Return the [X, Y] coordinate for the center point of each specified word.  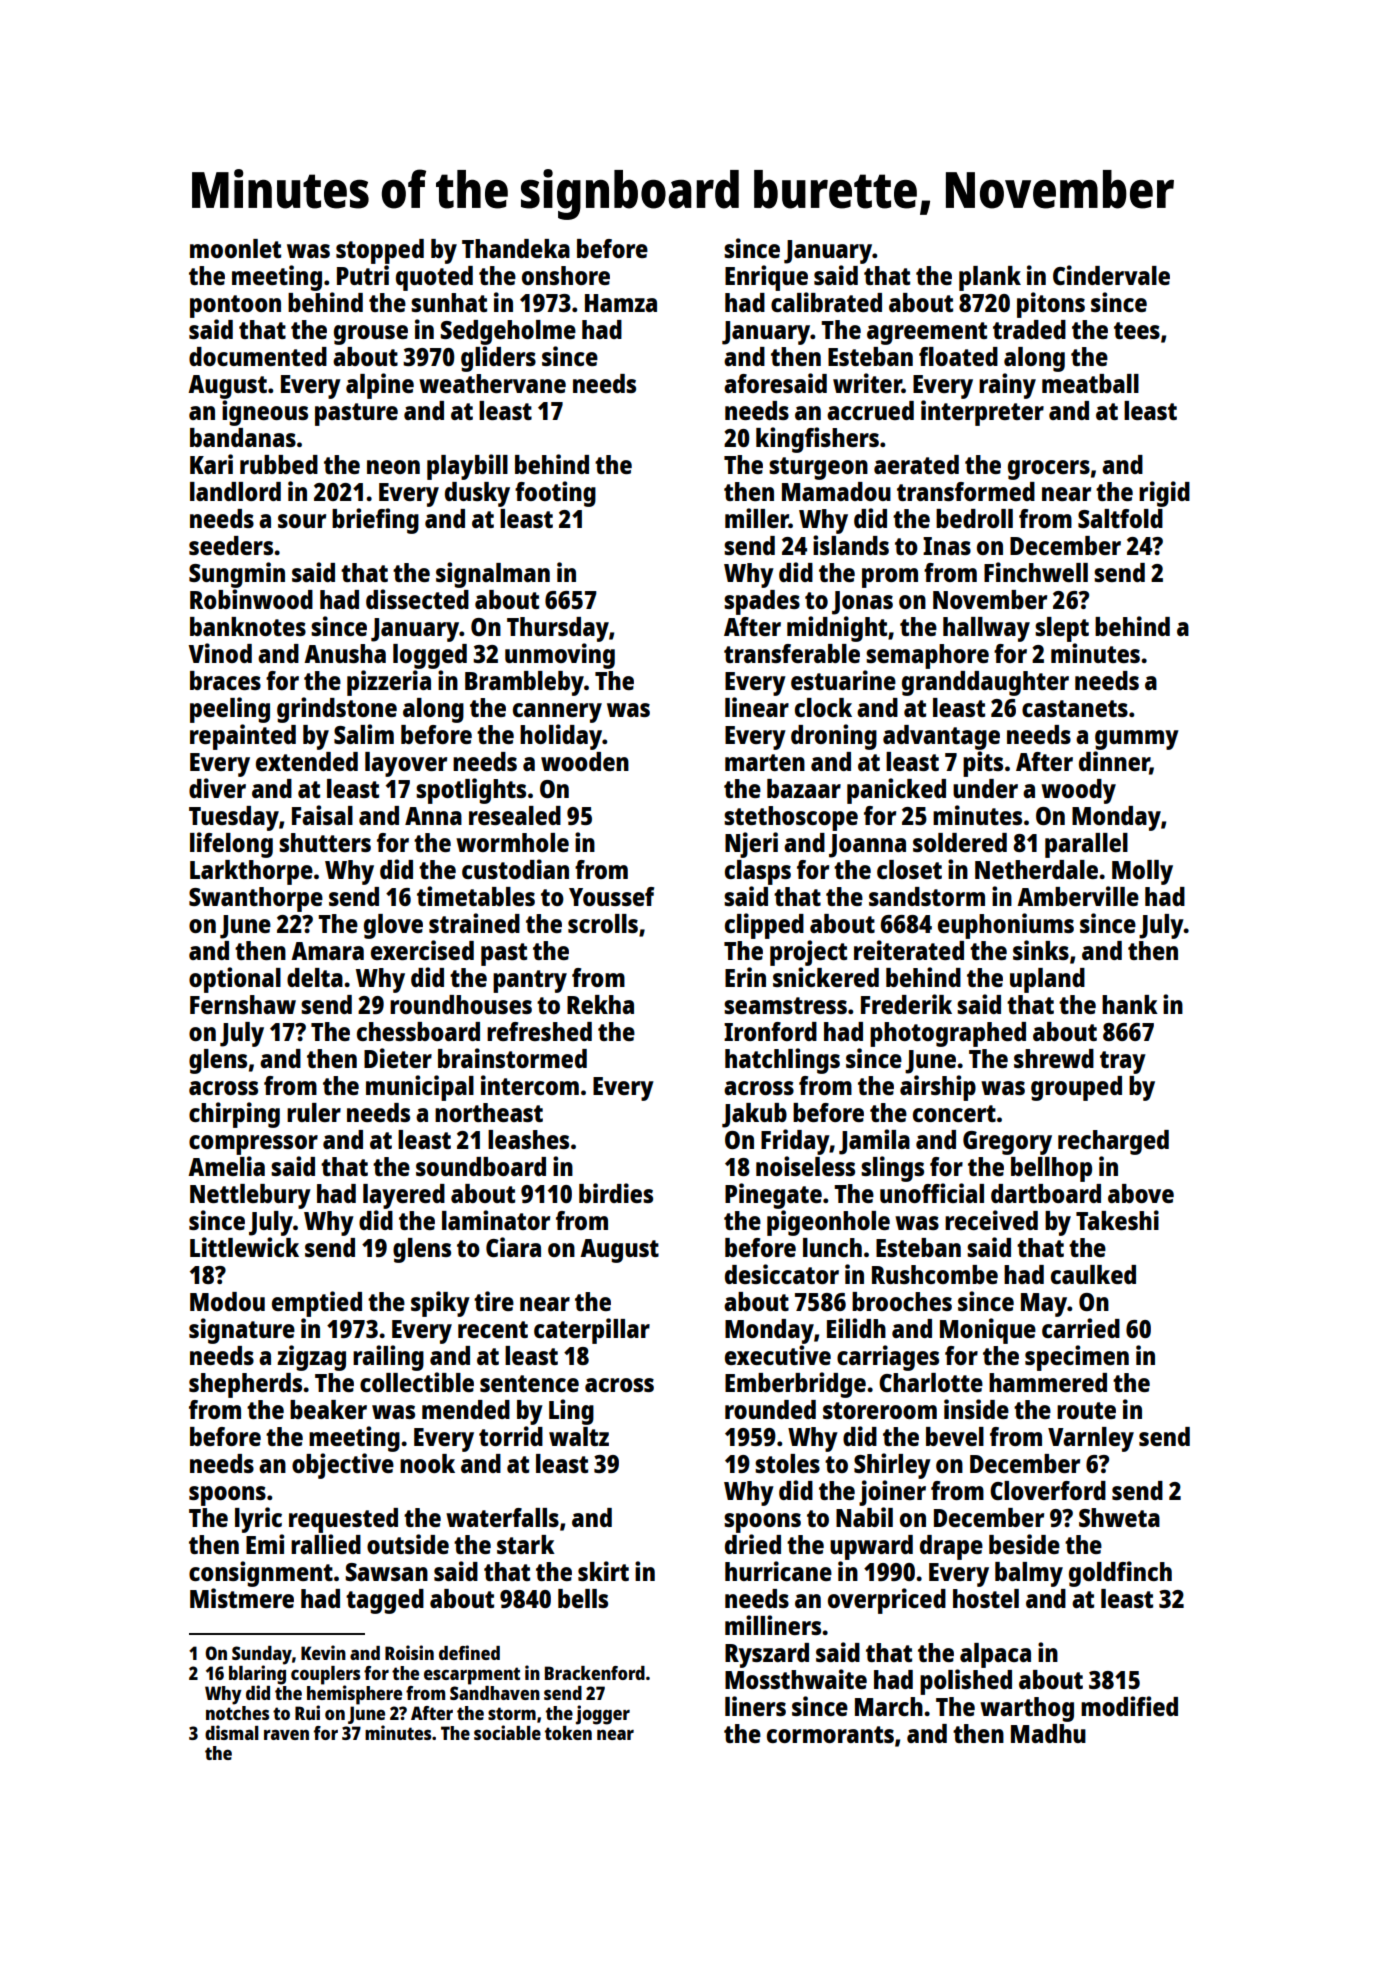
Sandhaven [495, 1693]
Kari [211, 464]
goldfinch [1120, 1574]
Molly [1142, 872]
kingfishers [817, 440]
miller [757, 518]
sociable [507, 1732]
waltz [579, 1436]
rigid [1164, 494]
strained [474, 923]
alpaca [995, 1655]
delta [315, 977]
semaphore [927, 656]
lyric [258, 1520]
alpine [380, 386]
